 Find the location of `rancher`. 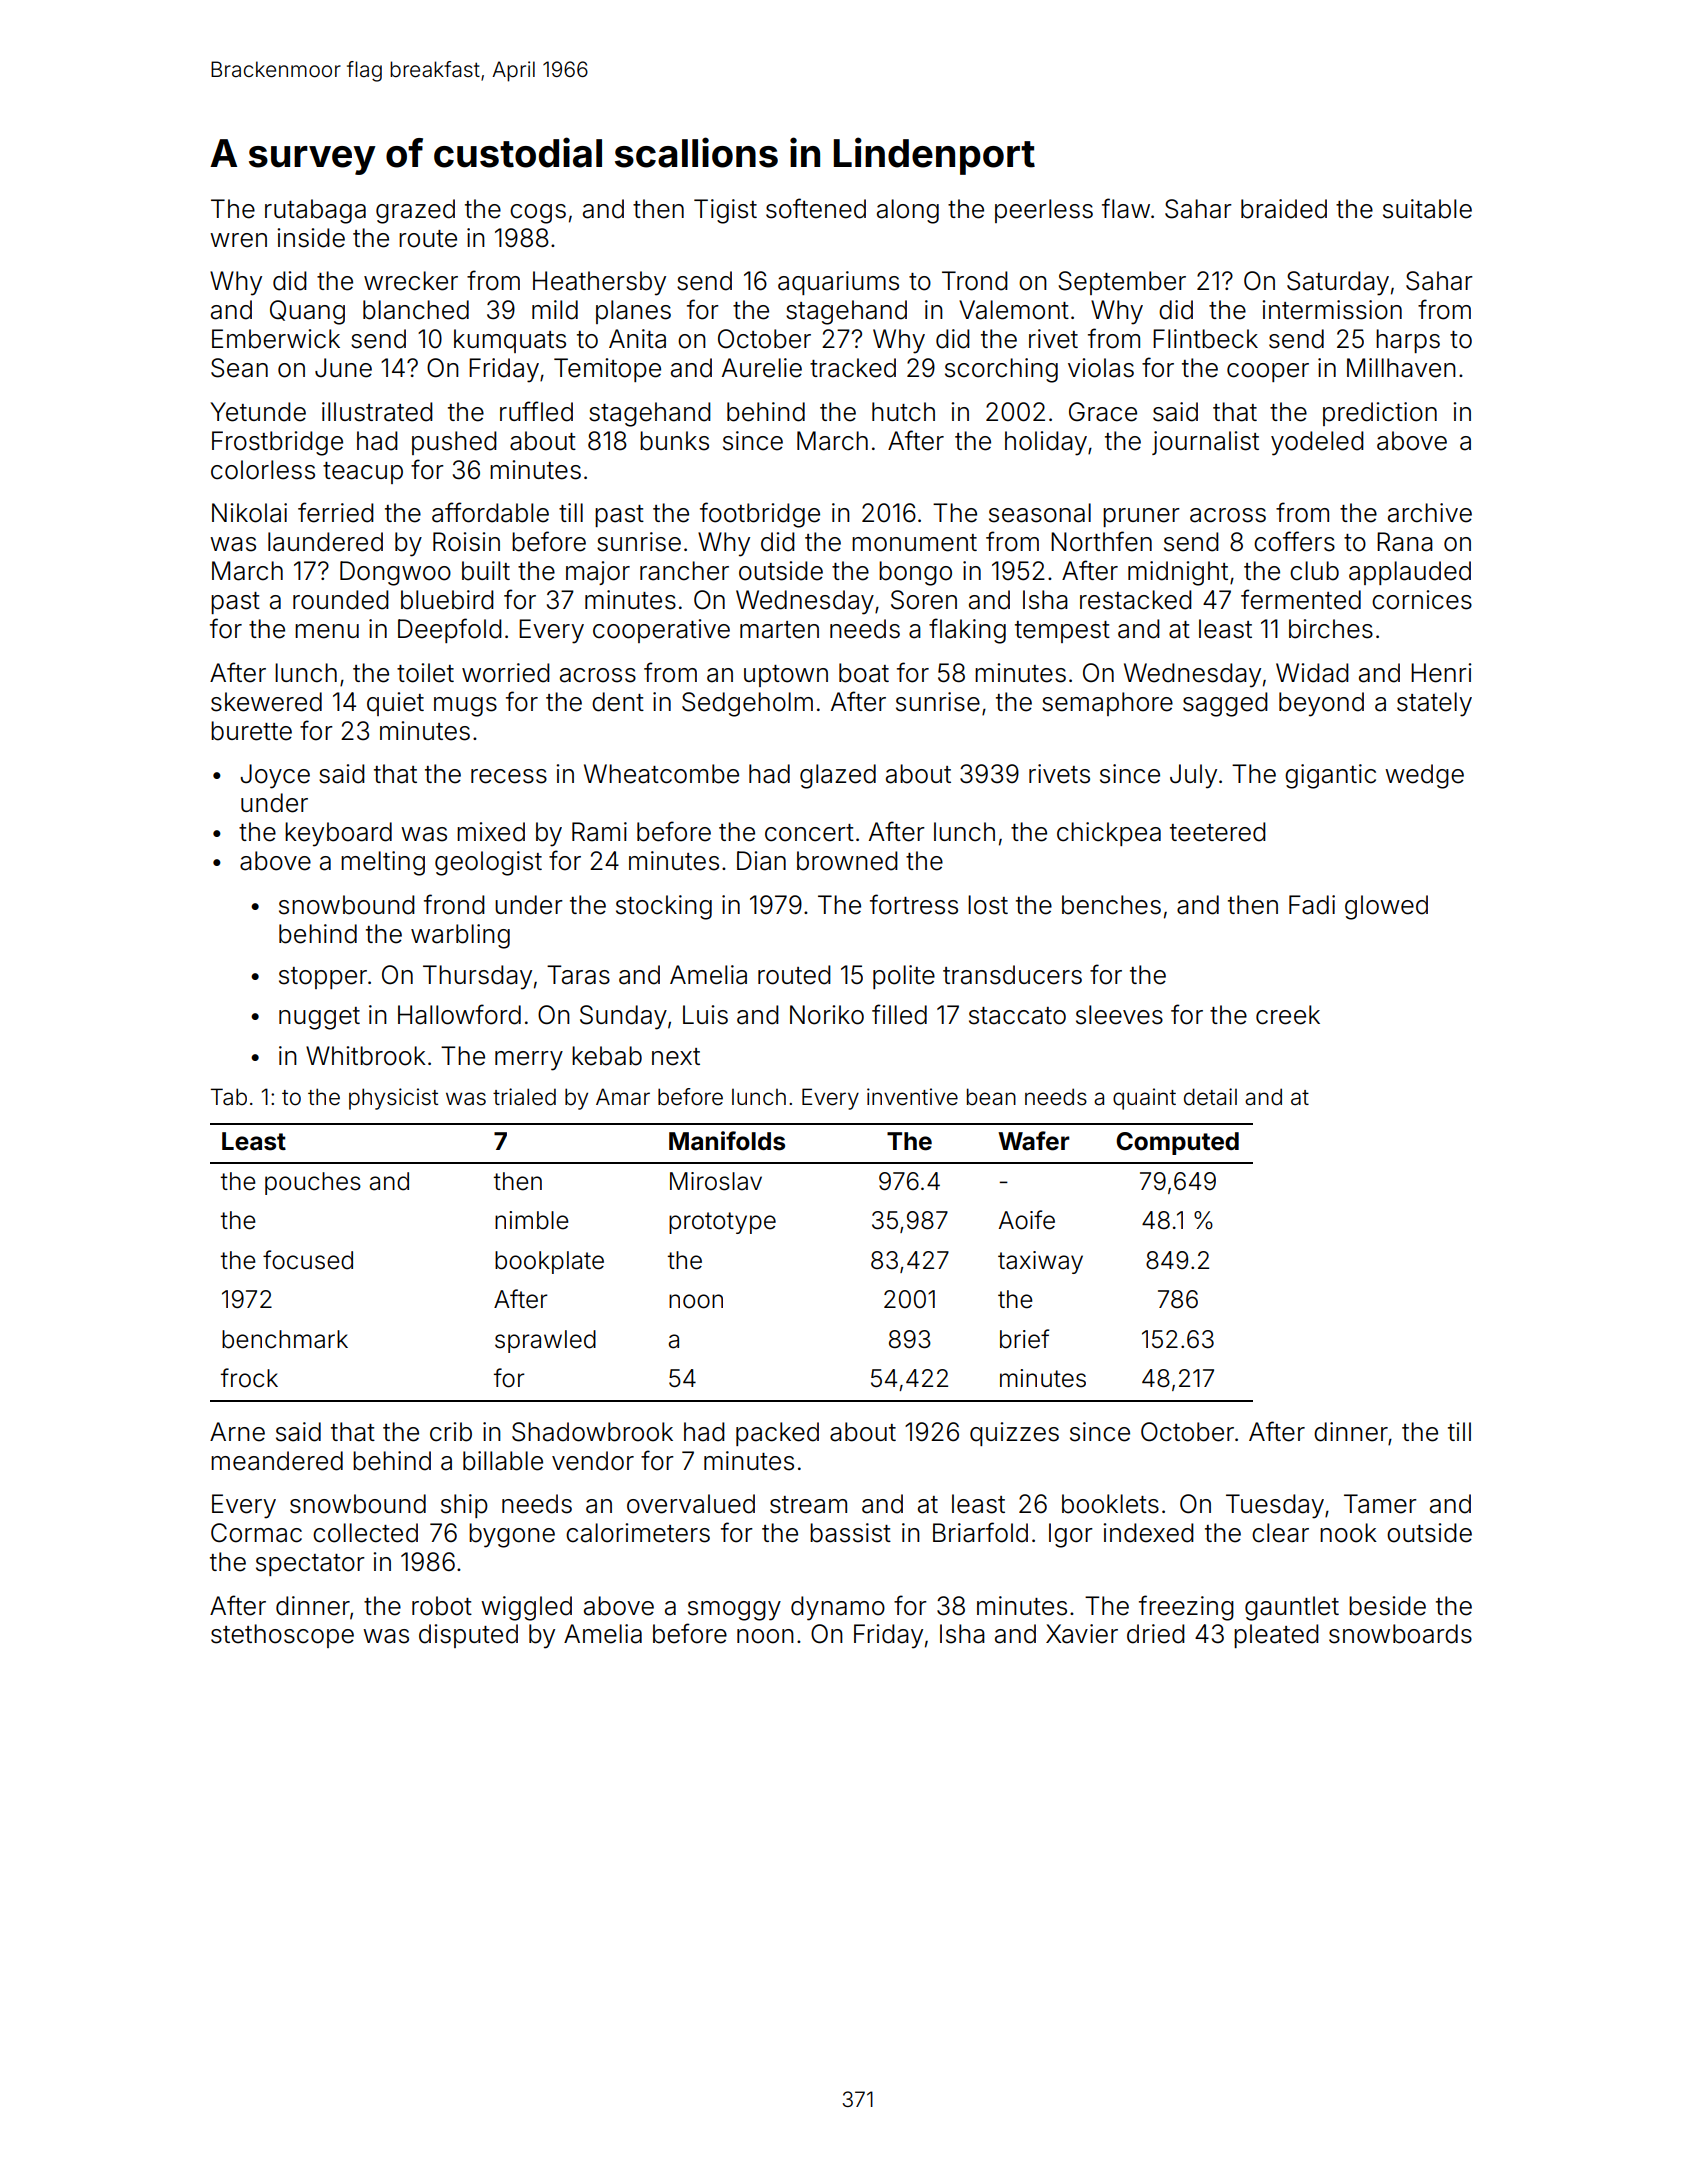

rancher is located at coordinates (684, 571).
